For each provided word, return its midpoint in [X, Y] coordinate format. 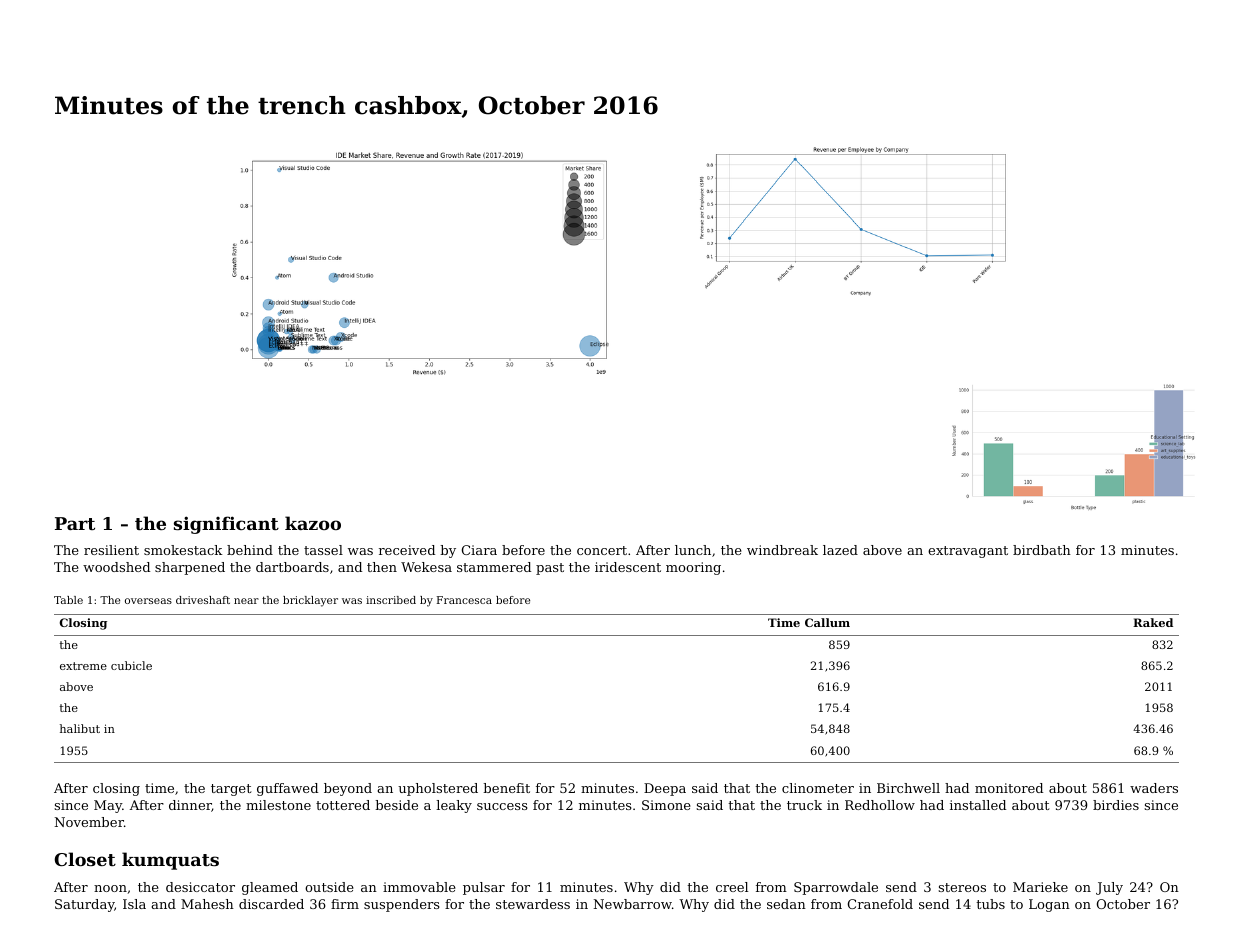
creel [732, 887]
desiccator [200, 887]
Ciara [479, 550]
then [382, 567]
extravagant [968, 552]
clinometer [818, 788]
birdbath [1042, 550]
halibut [80, 728]
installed [978, 805]
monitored [1009, 788]
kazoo [313, 523]
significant [226, 525]
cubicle [131, 665]
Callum [827, 622]
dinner [190, 806]
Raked [1153, 622]
